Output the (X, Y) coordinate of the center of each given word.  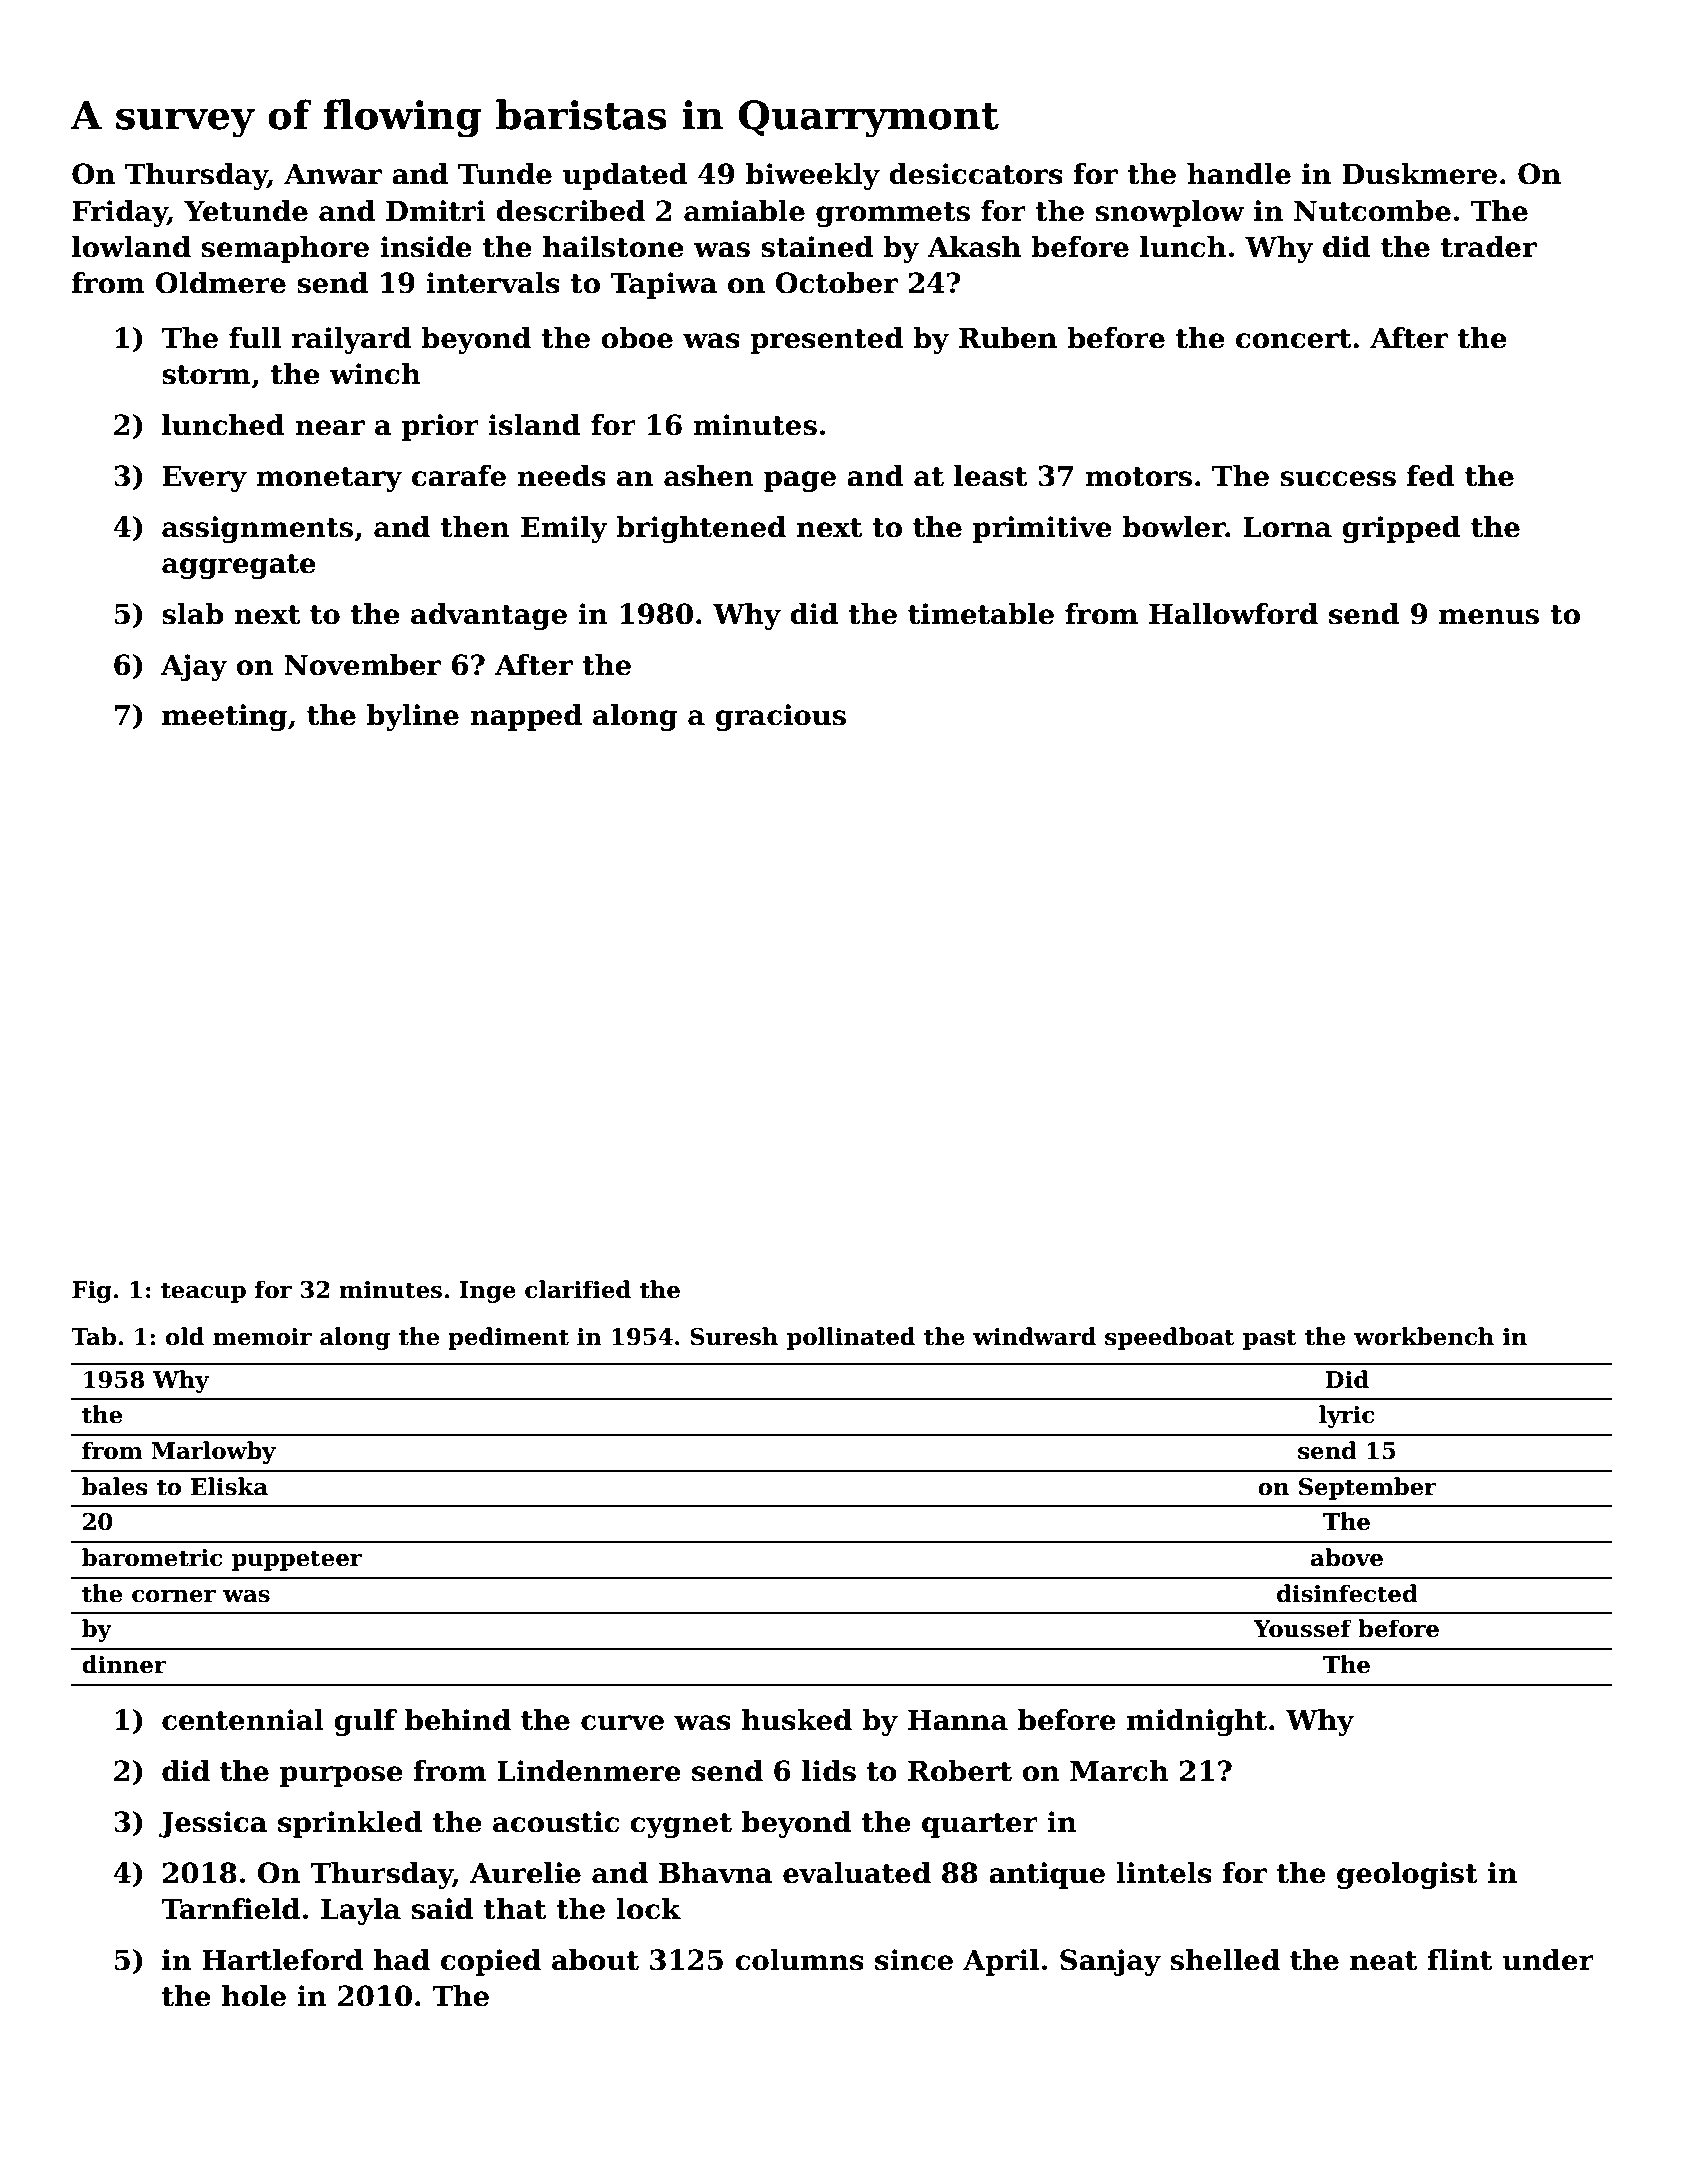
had (402, 1960)
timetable (981, 614)
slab (192, 614)
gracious (780, 717)
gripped (1401, 529)
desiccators (976, 174)
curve (622, 1723)
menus (1489, 617)
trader (1489, 247)
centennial (243, 1720)
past (1270, 1339)
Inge (487, 1292)
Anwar (333, 174)
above (1347, 1557)
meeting (224, 717)
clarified (578, 1289)
